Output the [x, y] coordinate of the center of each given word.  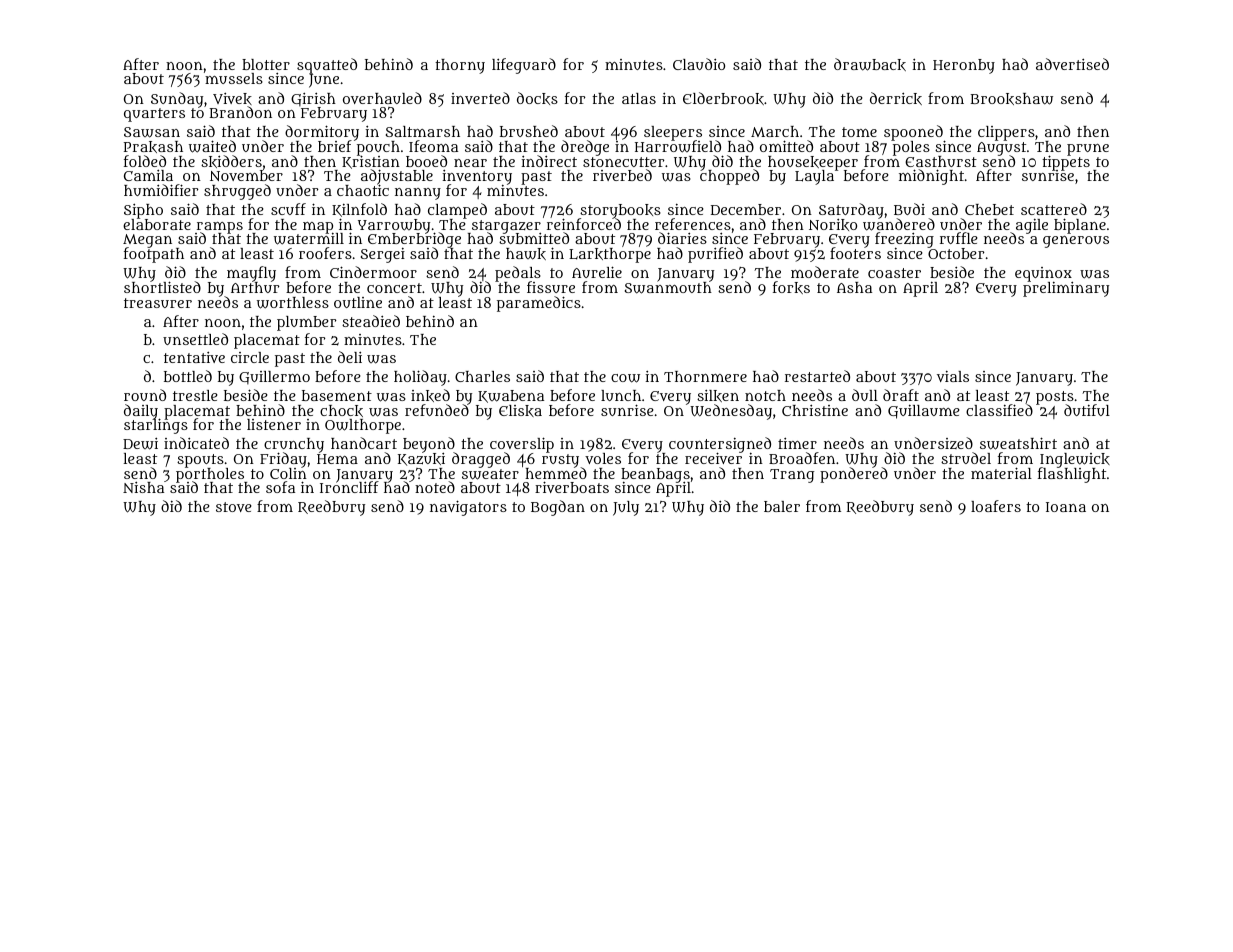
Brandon [241, 112]
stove [234, 507]
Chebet [989, 209]
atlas [639, 98]
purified [715, 255]
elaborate [157, 224]
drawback [870, 64]
